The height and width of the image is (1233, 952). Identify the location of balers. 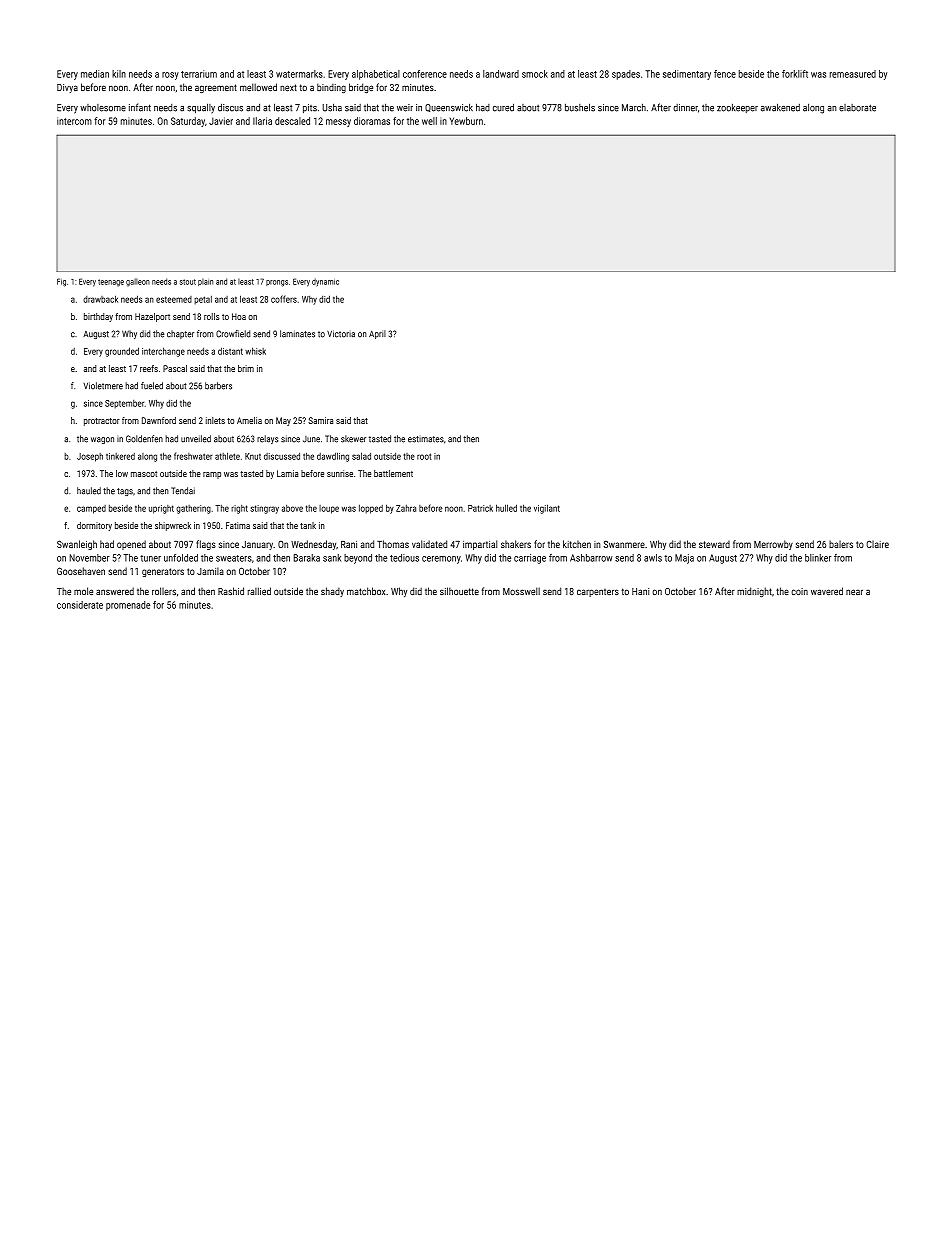
(841, 544).
